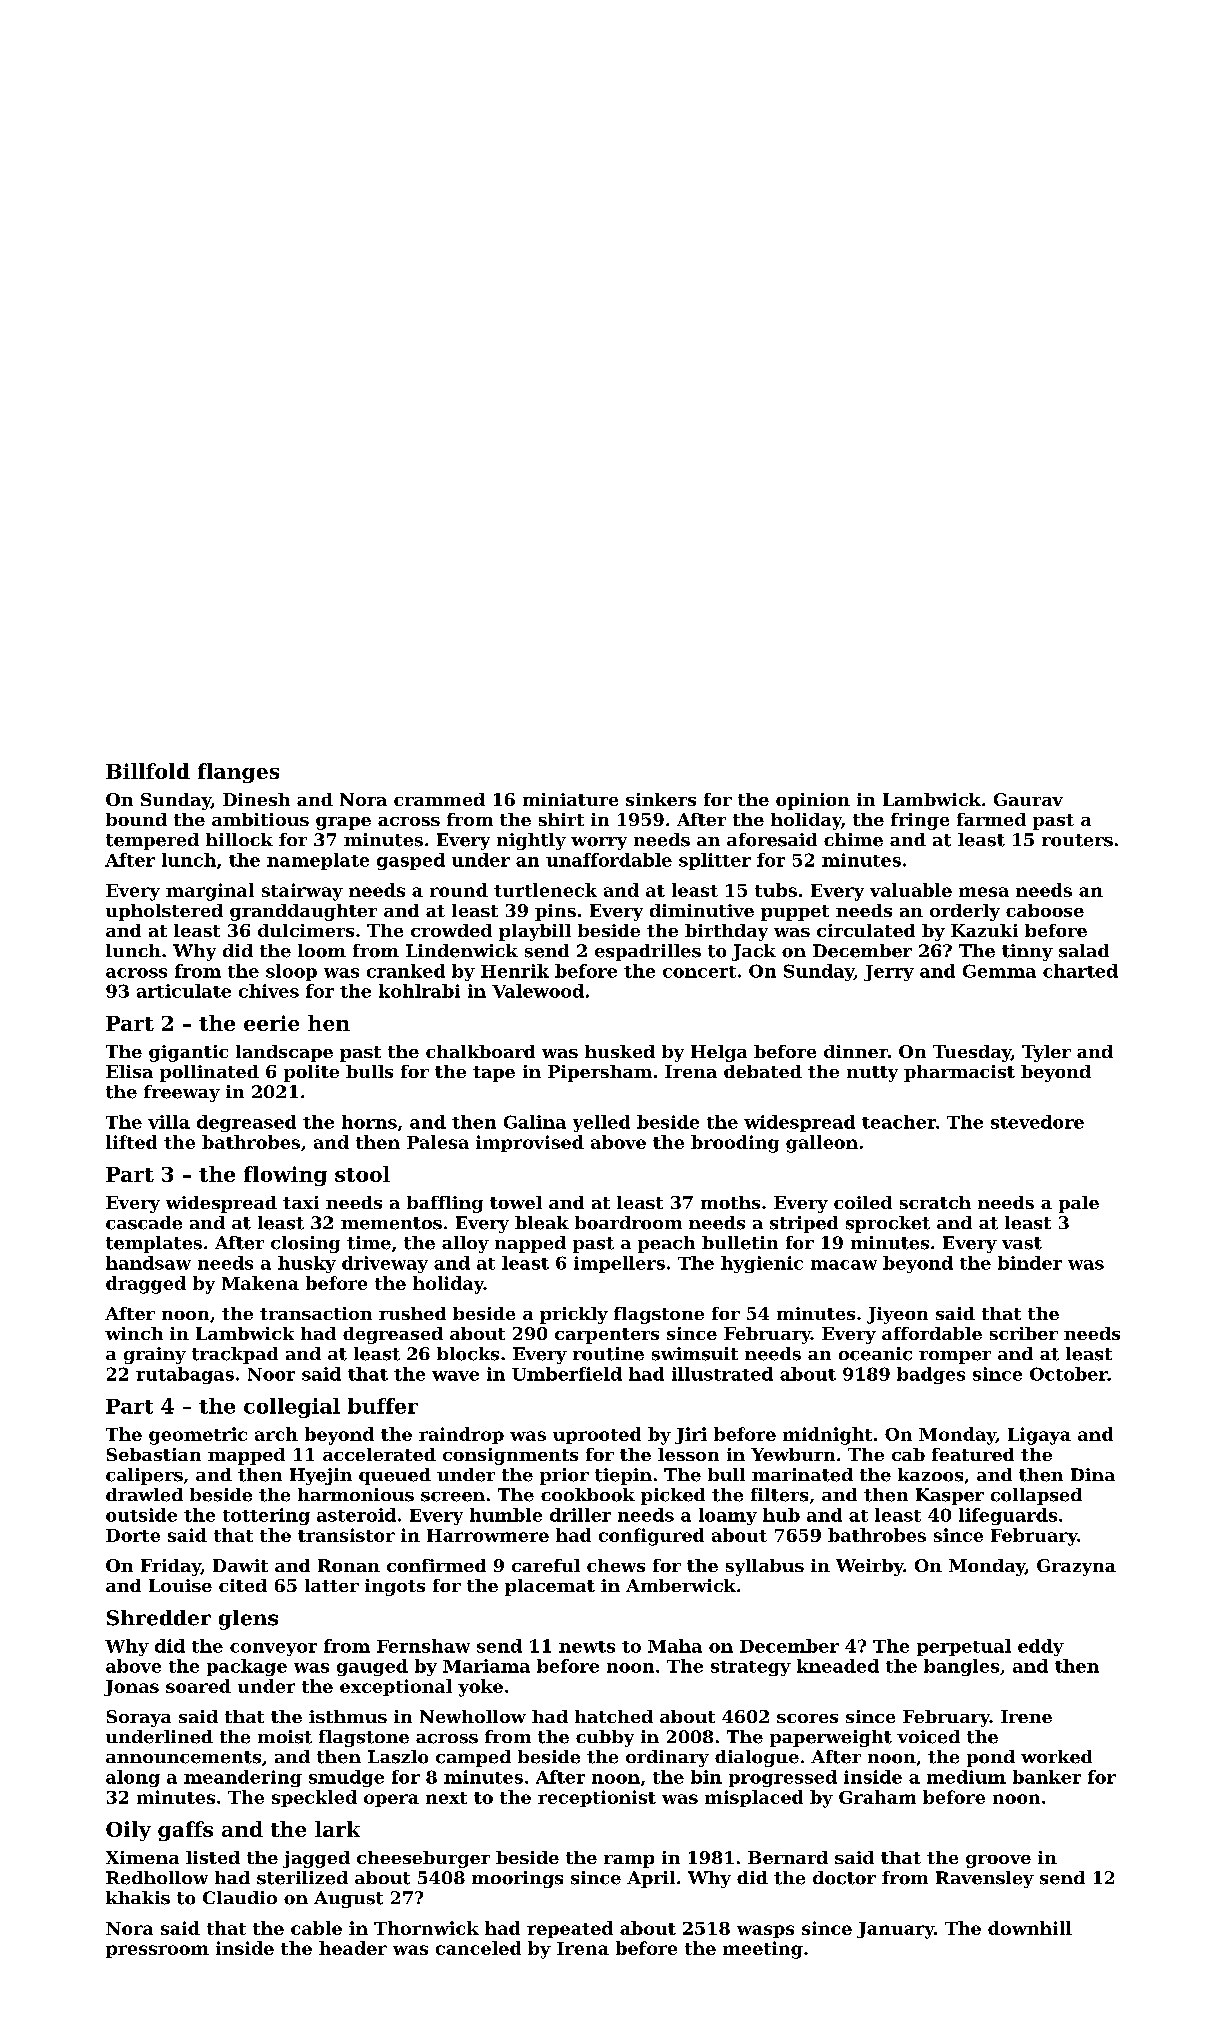 The height and width of the image is (2021, 1227). What do you see at coordinates (1030, 1928) in the image?
I see `downhill` at bounding box center [1030, 1928].
